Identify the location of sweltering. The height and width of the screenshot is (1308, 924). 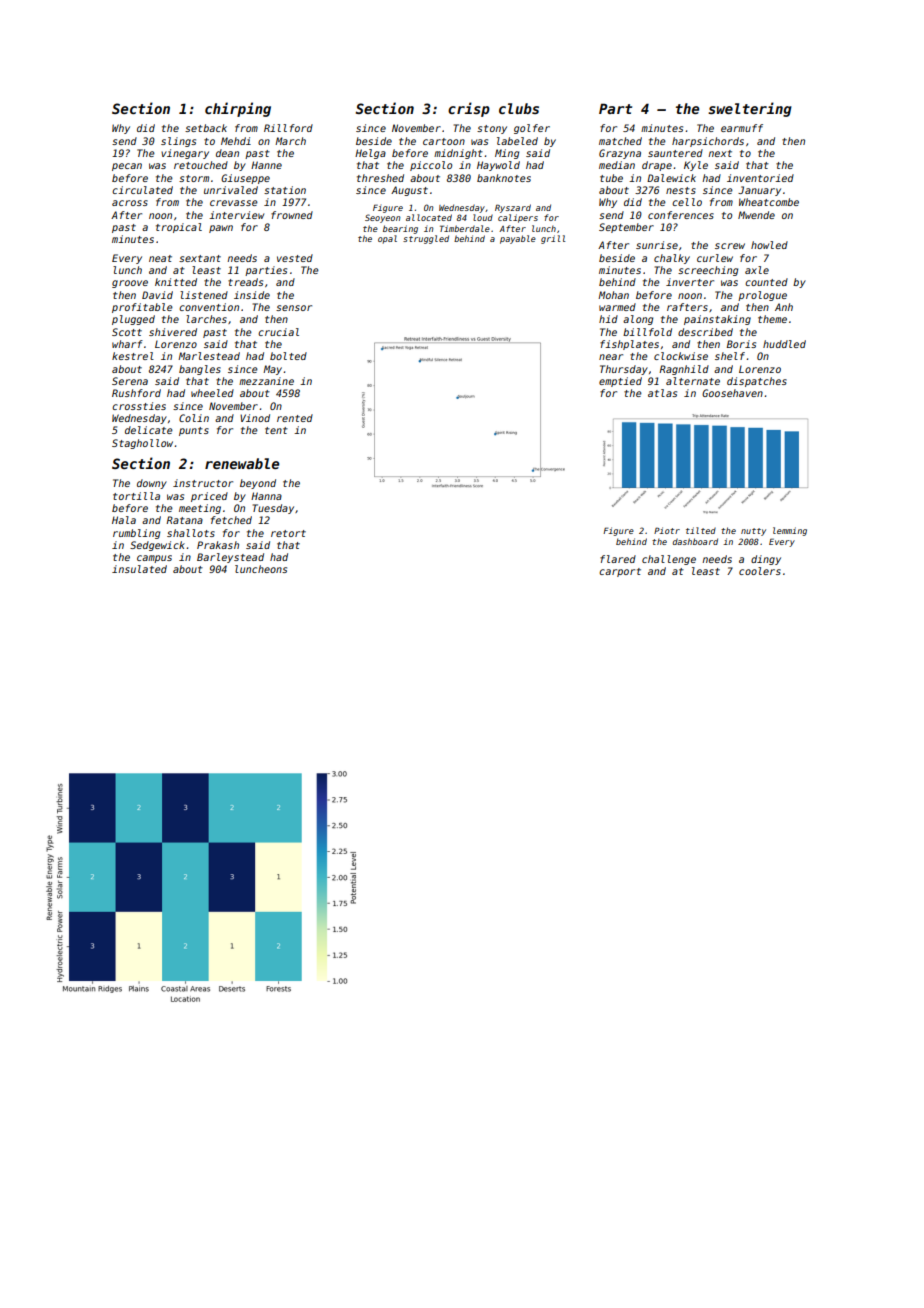
(750, 109).
